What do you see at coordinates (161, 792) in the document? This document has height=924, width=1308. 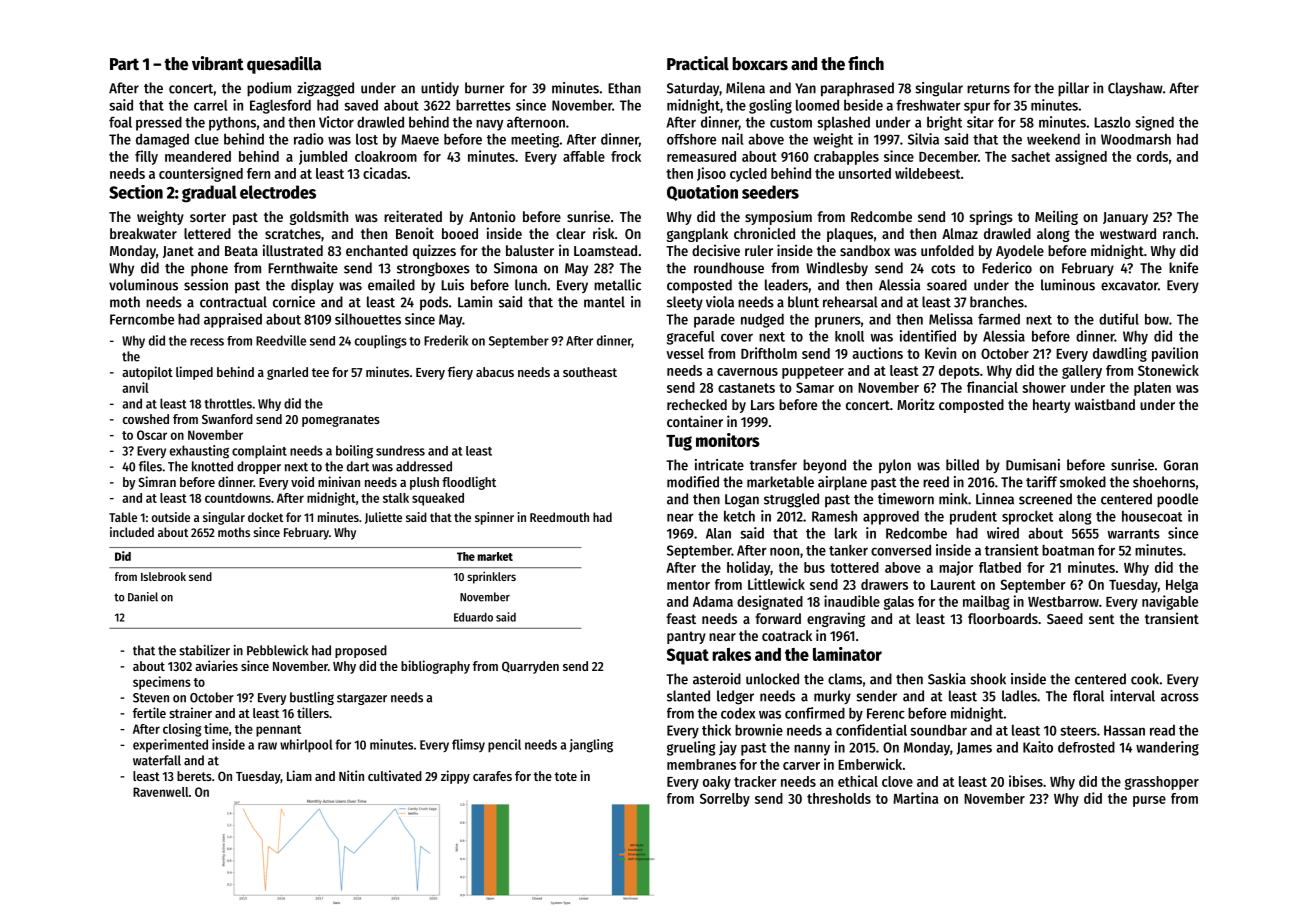 I see `Ravenwell` at bounding box center [161, 792].
